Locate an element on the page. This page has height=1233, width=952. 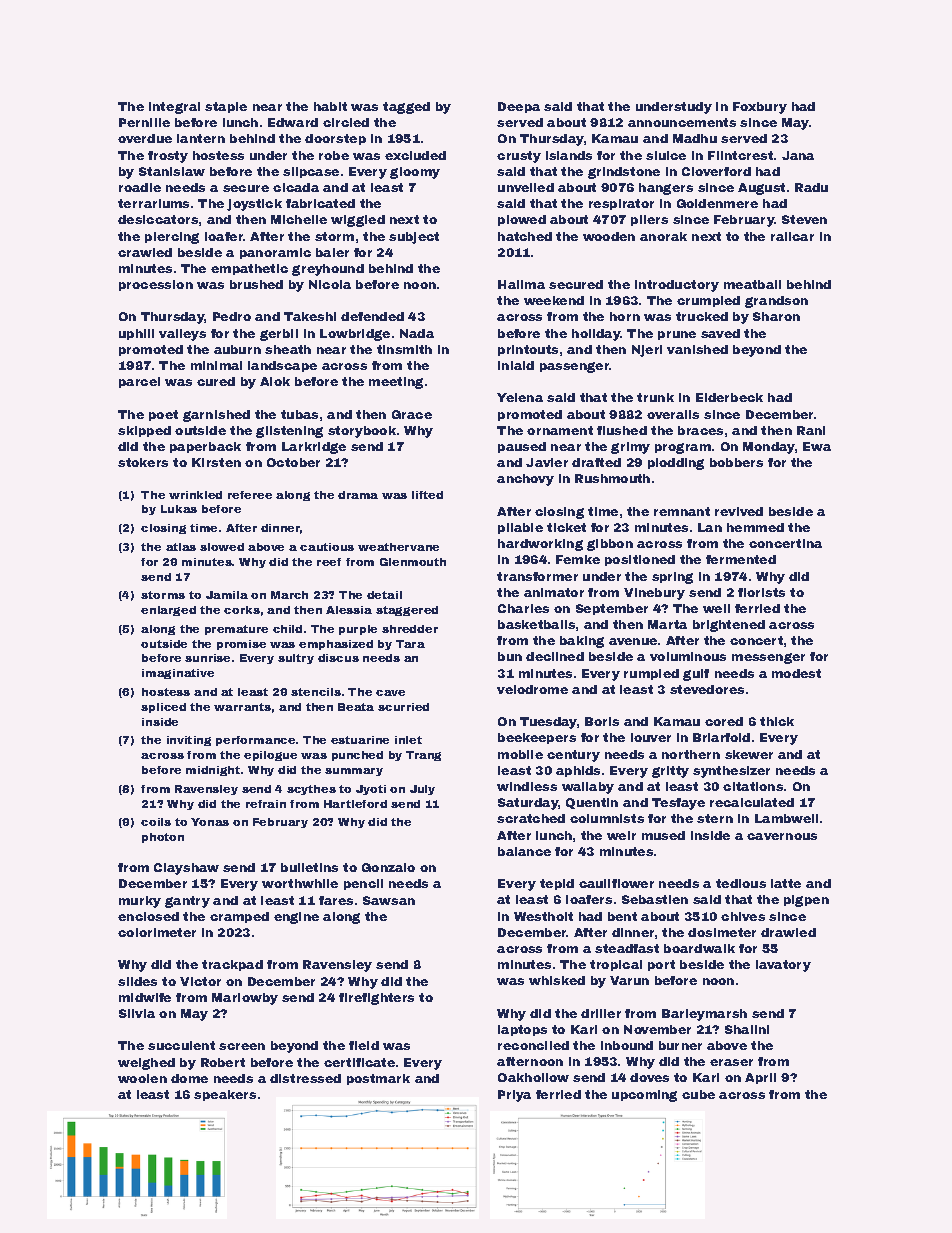
defended is located at coordinates (372, 316).
